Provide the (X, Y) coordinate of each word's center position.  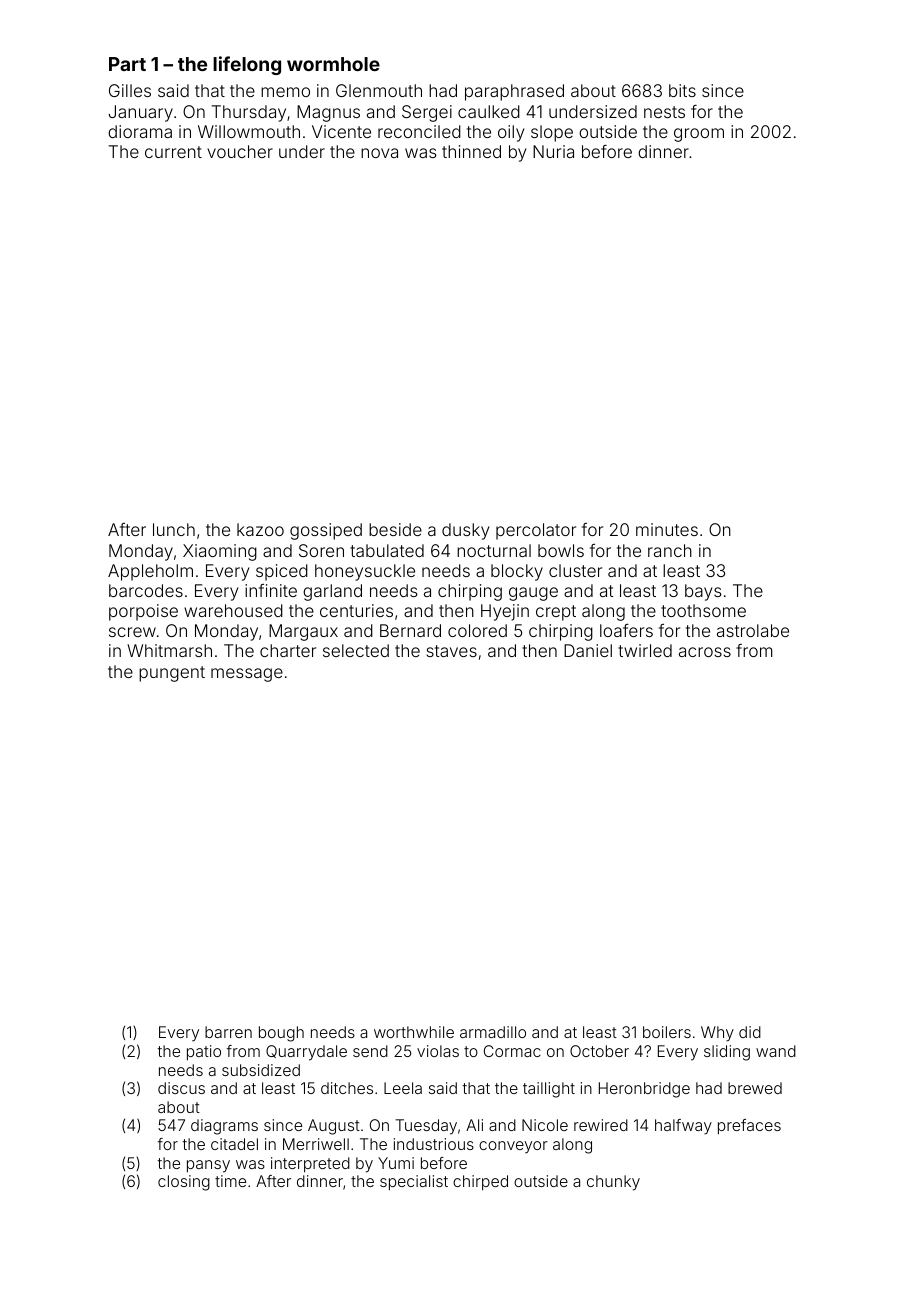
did (750, 1032)
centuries (356, 610)
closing (184, 1183)
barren (228, 1032)
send (370, 1051)
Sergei (427, 113)
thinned (471, 151)
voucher (240, 151)
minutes (667, 529)
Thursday (249, 113)
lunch (174, 529)
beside (395, 529)
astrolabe (753, 630)
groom (699, 135)
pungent (172, 674)
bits (682, 90)
